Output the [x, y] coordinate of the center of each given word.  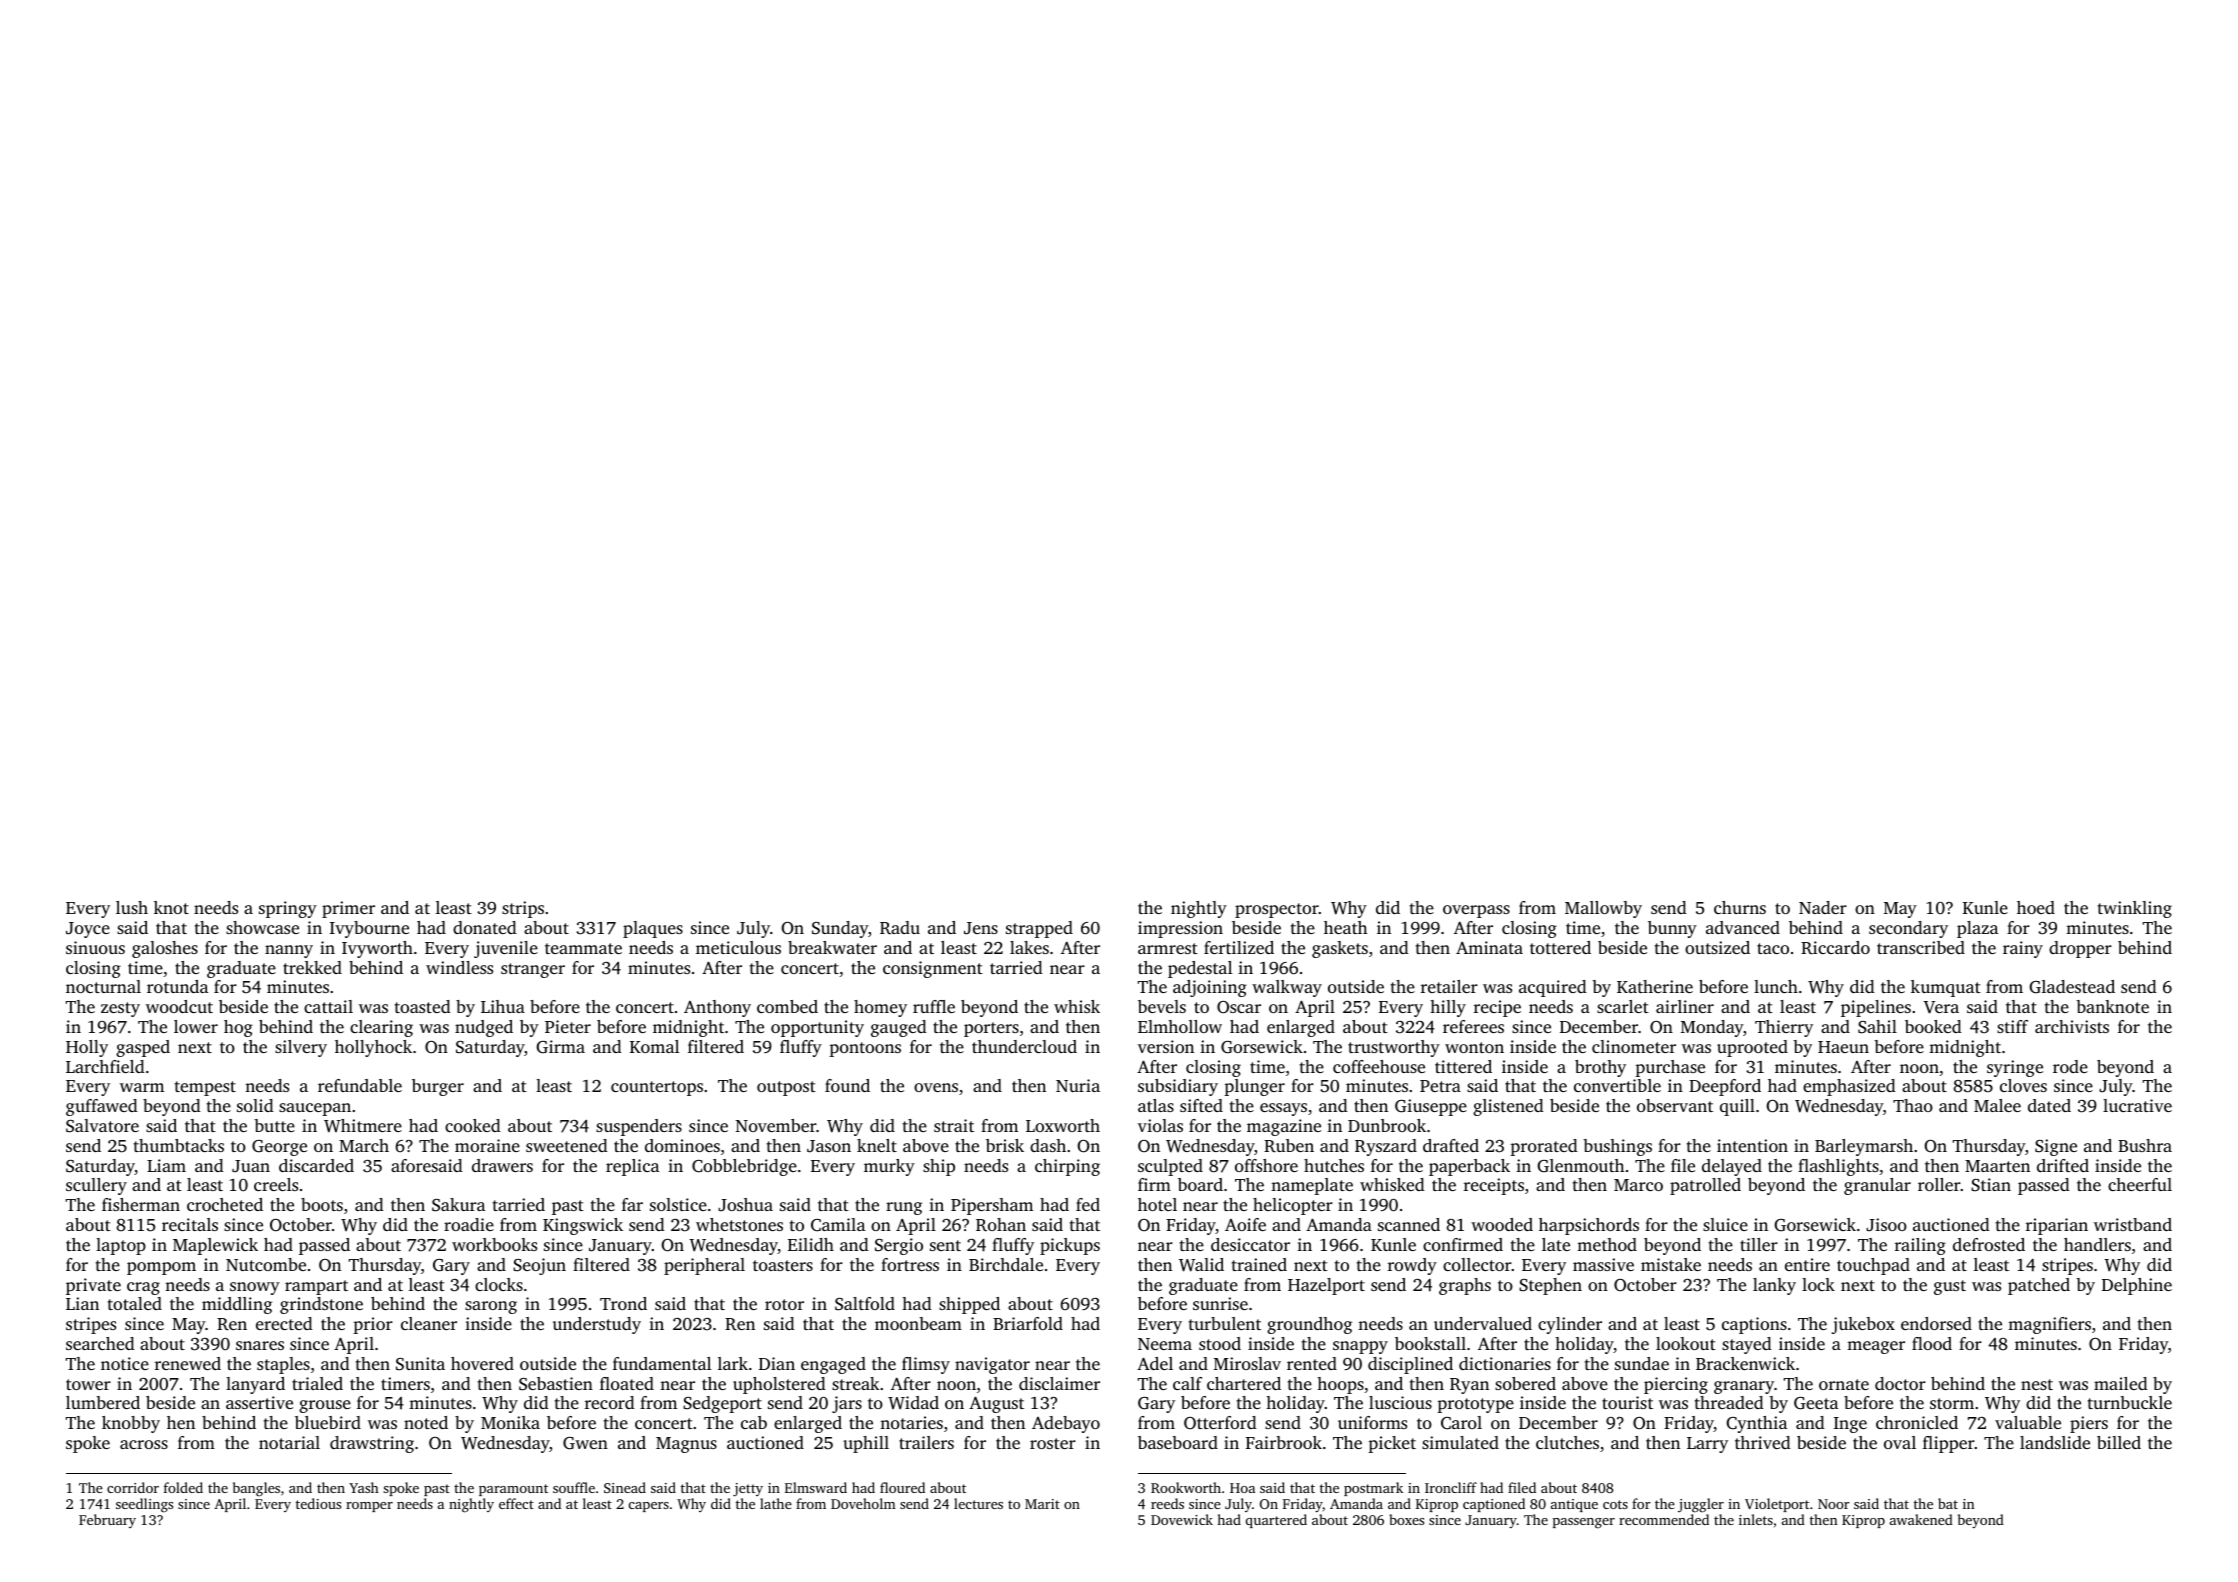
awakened [1921, 1519]
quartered [1276, 1521]
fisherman [141, 1204]
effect [516, 1503]
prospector [1277, 910]
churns [1740, 907]
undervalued [1483, 1323]
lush [132, 907]
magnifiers [2049, 1325]
